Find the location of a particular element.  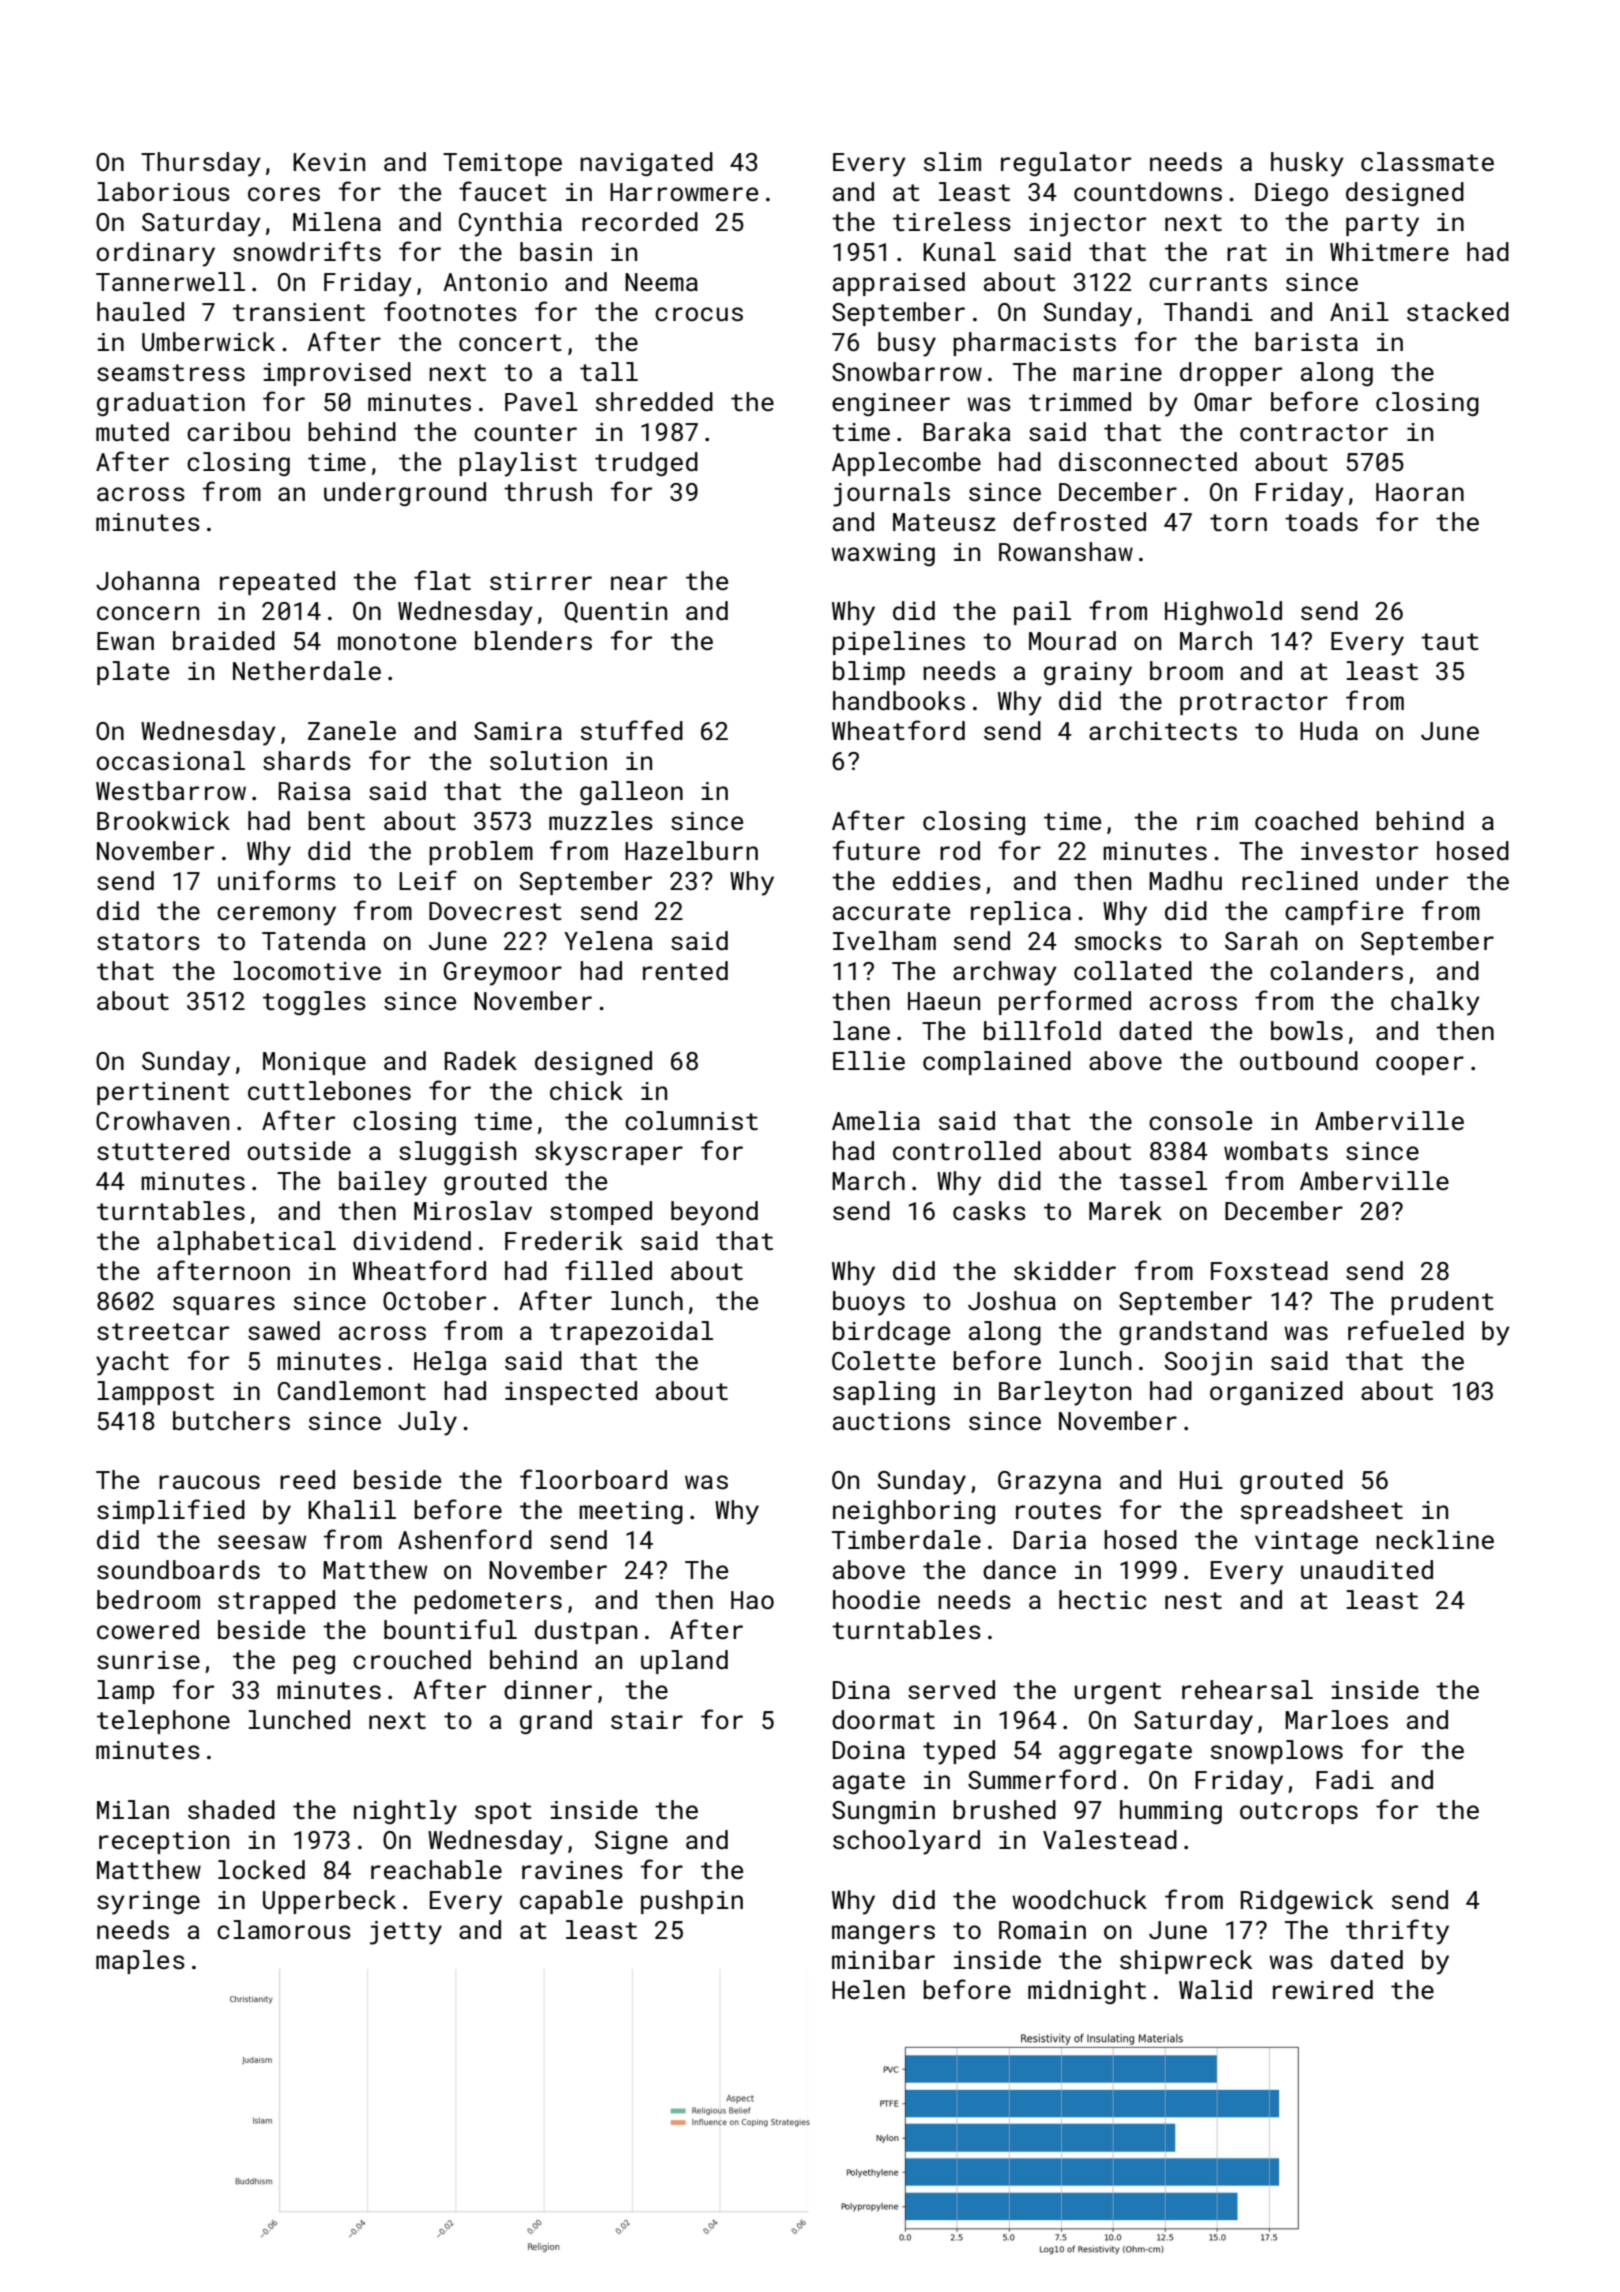

organized is located at coordinates (1276, 1393).
